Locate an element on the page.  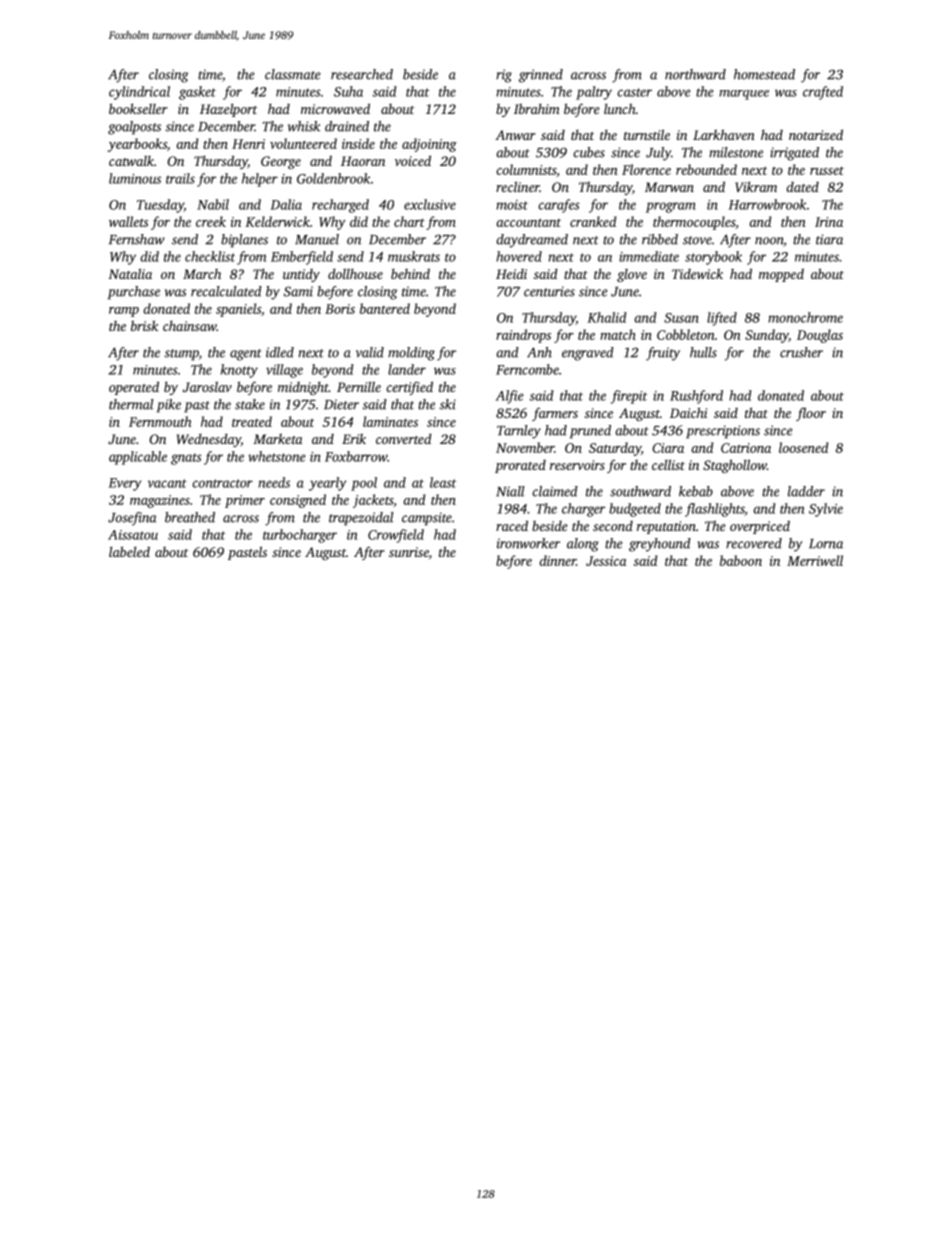
molding is located at coordinates (411, 354).
